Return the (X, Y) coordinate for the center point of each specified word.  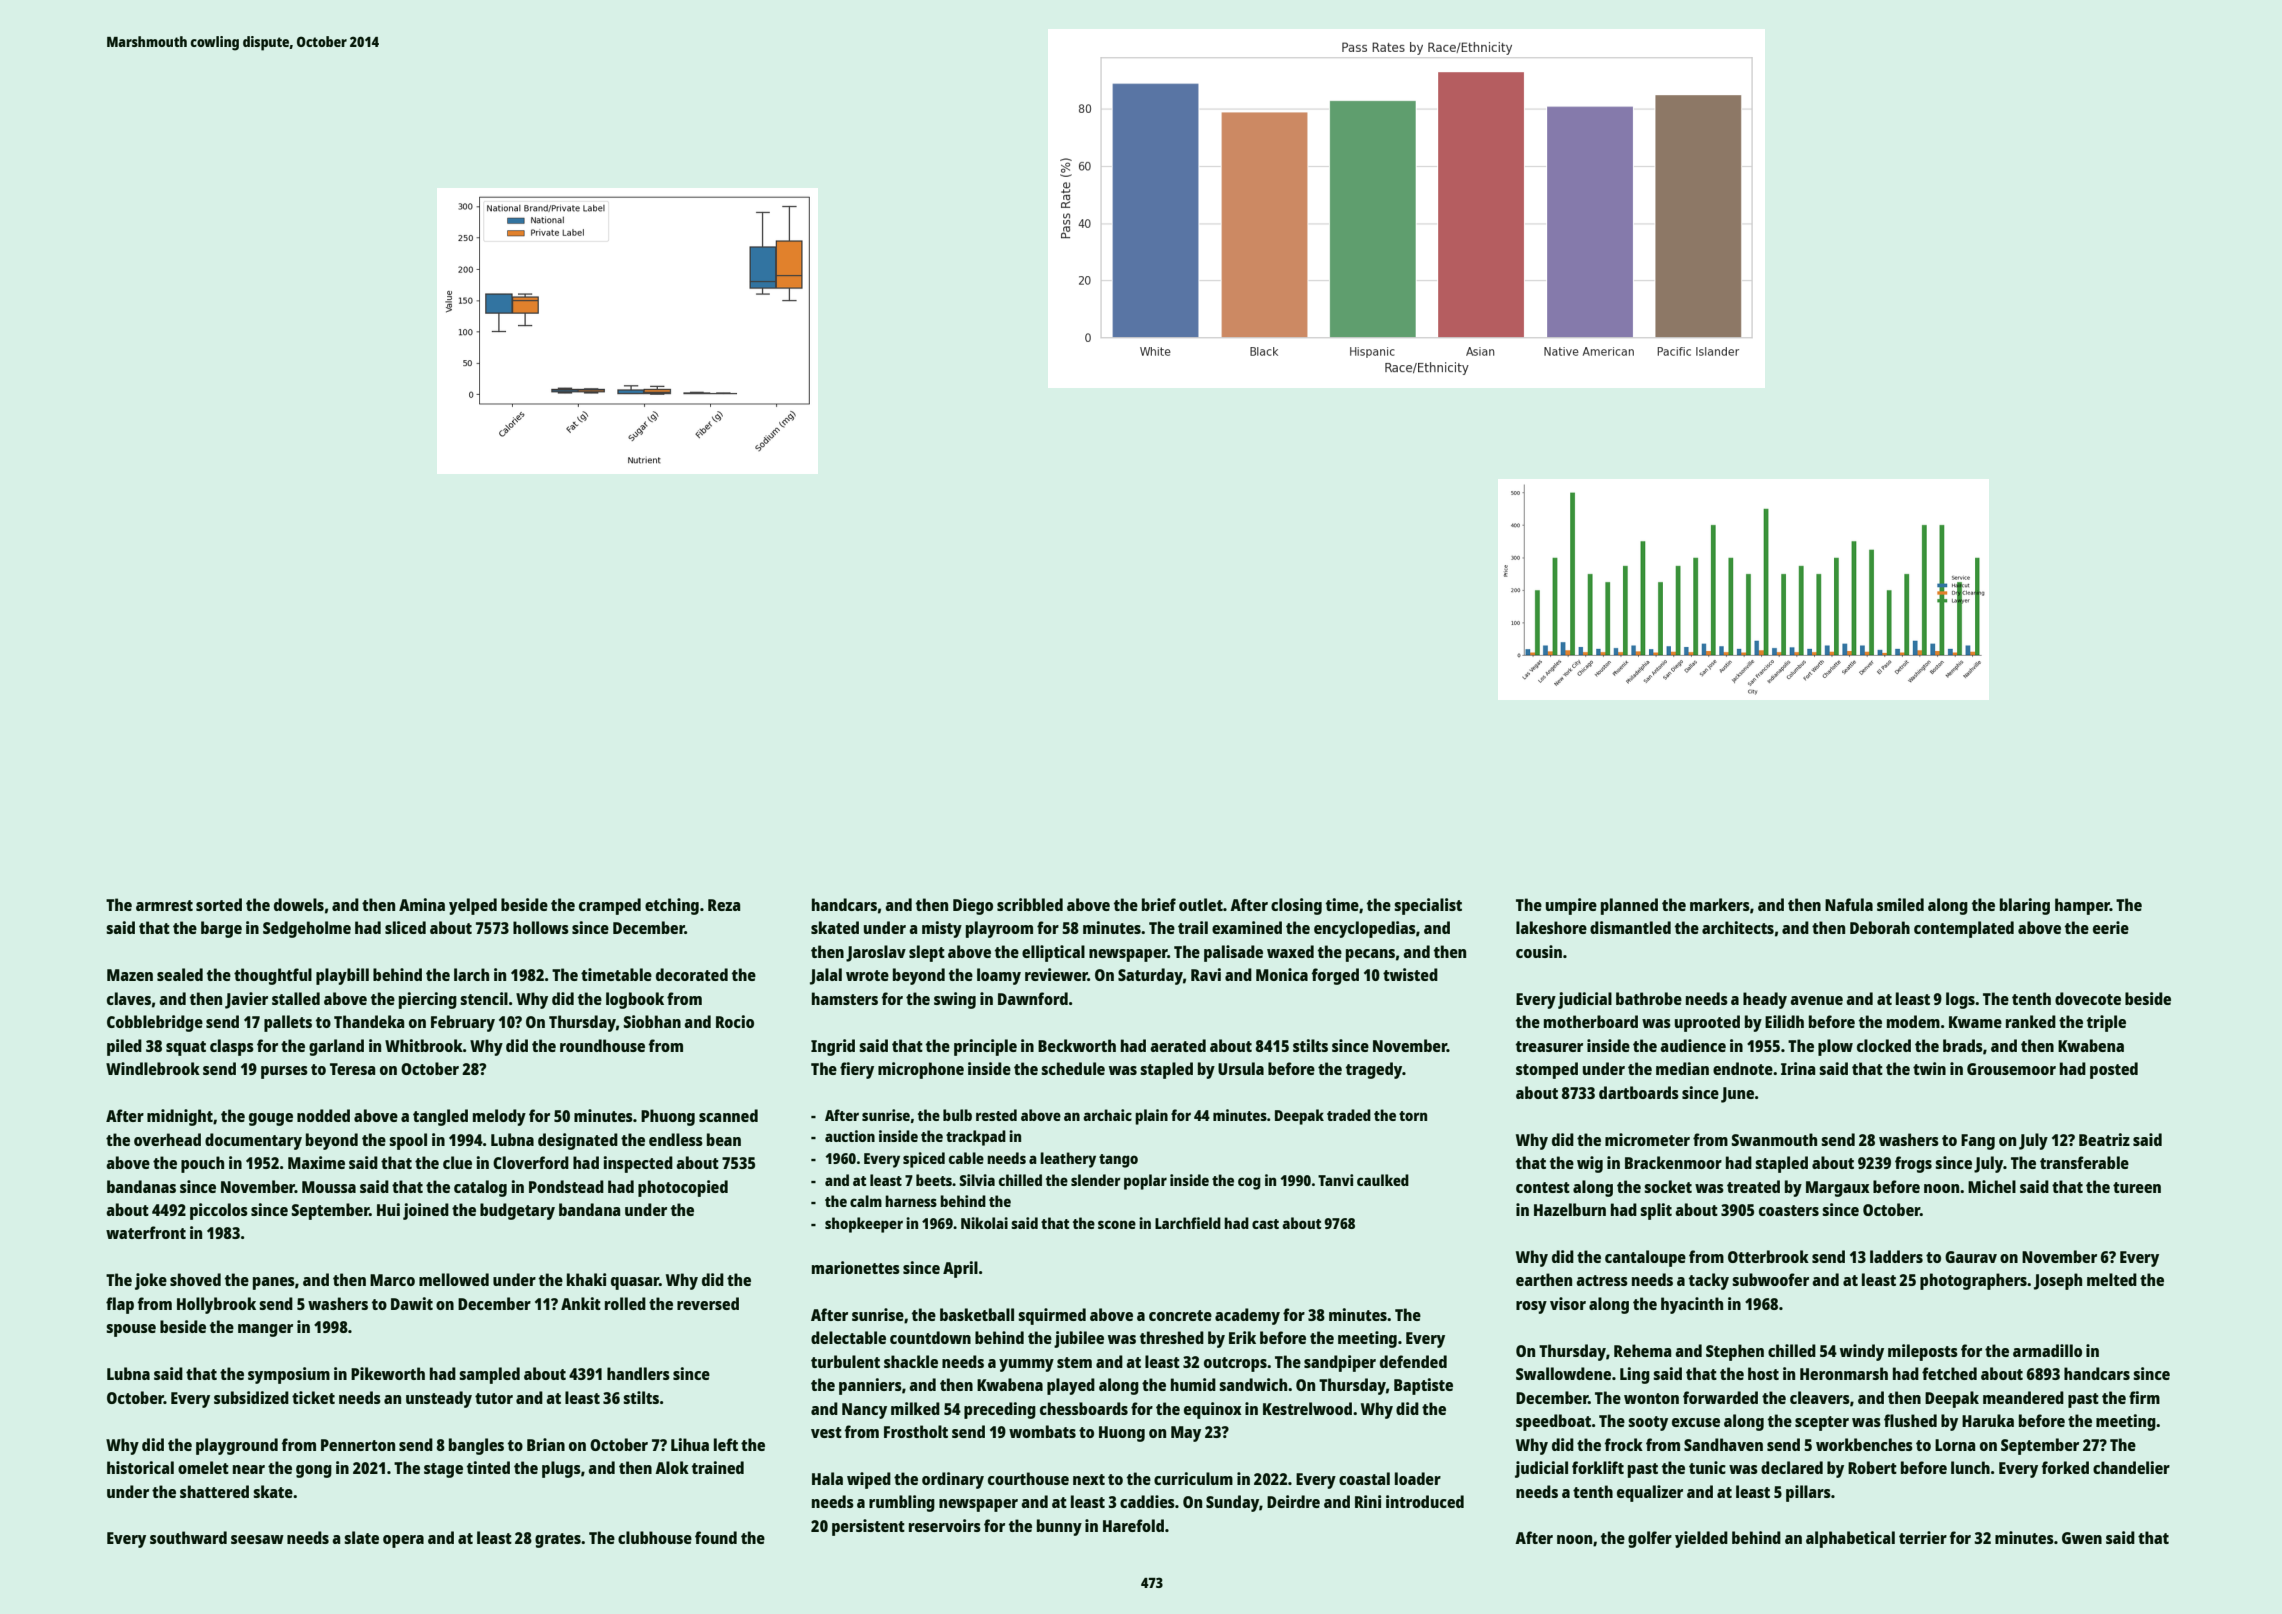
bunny (1059, 1527)
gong (314, 1471)
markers (1720, 904)
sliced (405, 927)
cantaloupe (1645, 1258)
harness (911, 1201)
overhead (167, 1139)
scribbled (1030, 904)
